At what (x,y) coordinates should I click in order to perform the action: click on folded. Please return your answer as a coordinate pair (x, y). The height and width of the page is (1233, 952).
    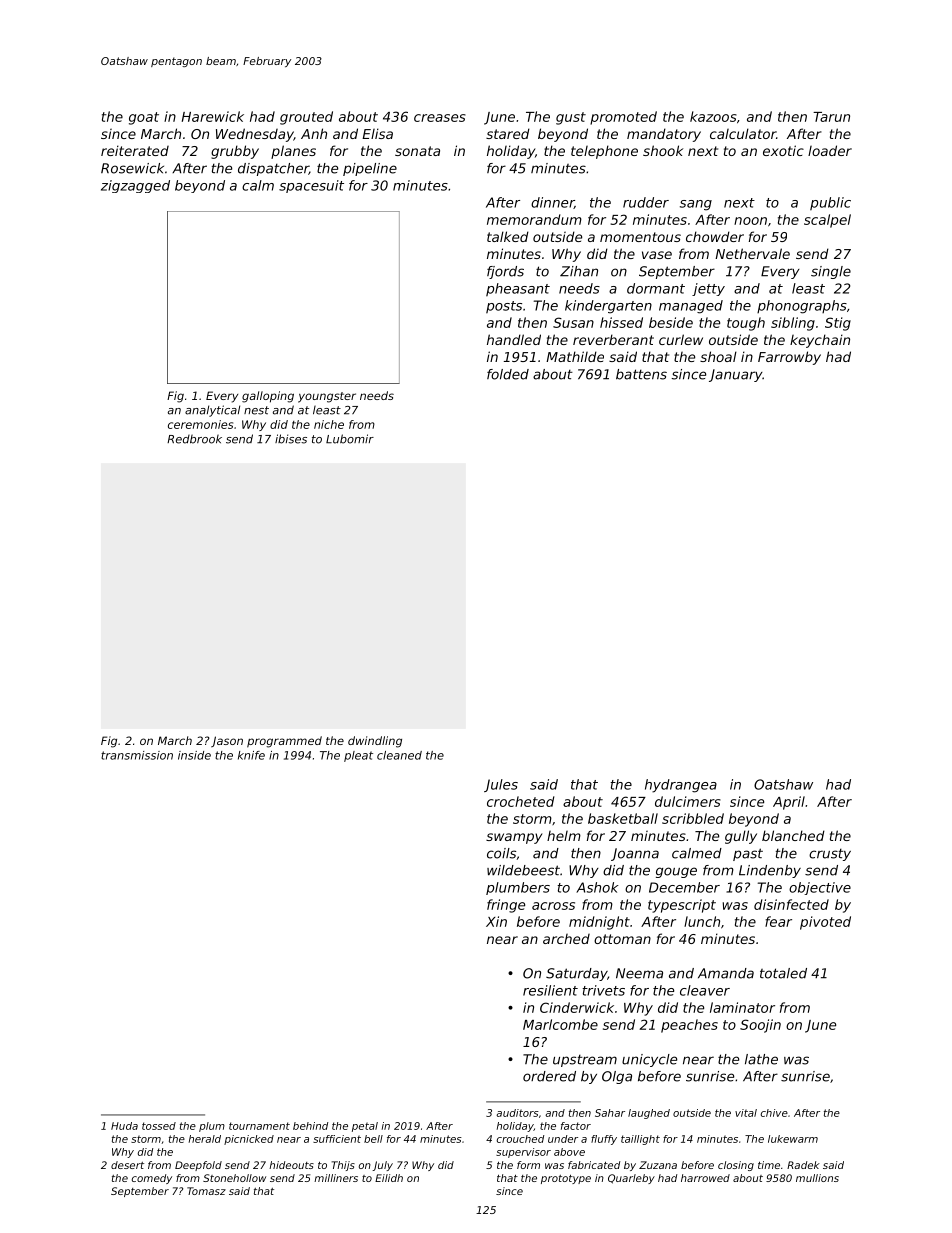
    Looking at the image, I should click on (508, 374).
